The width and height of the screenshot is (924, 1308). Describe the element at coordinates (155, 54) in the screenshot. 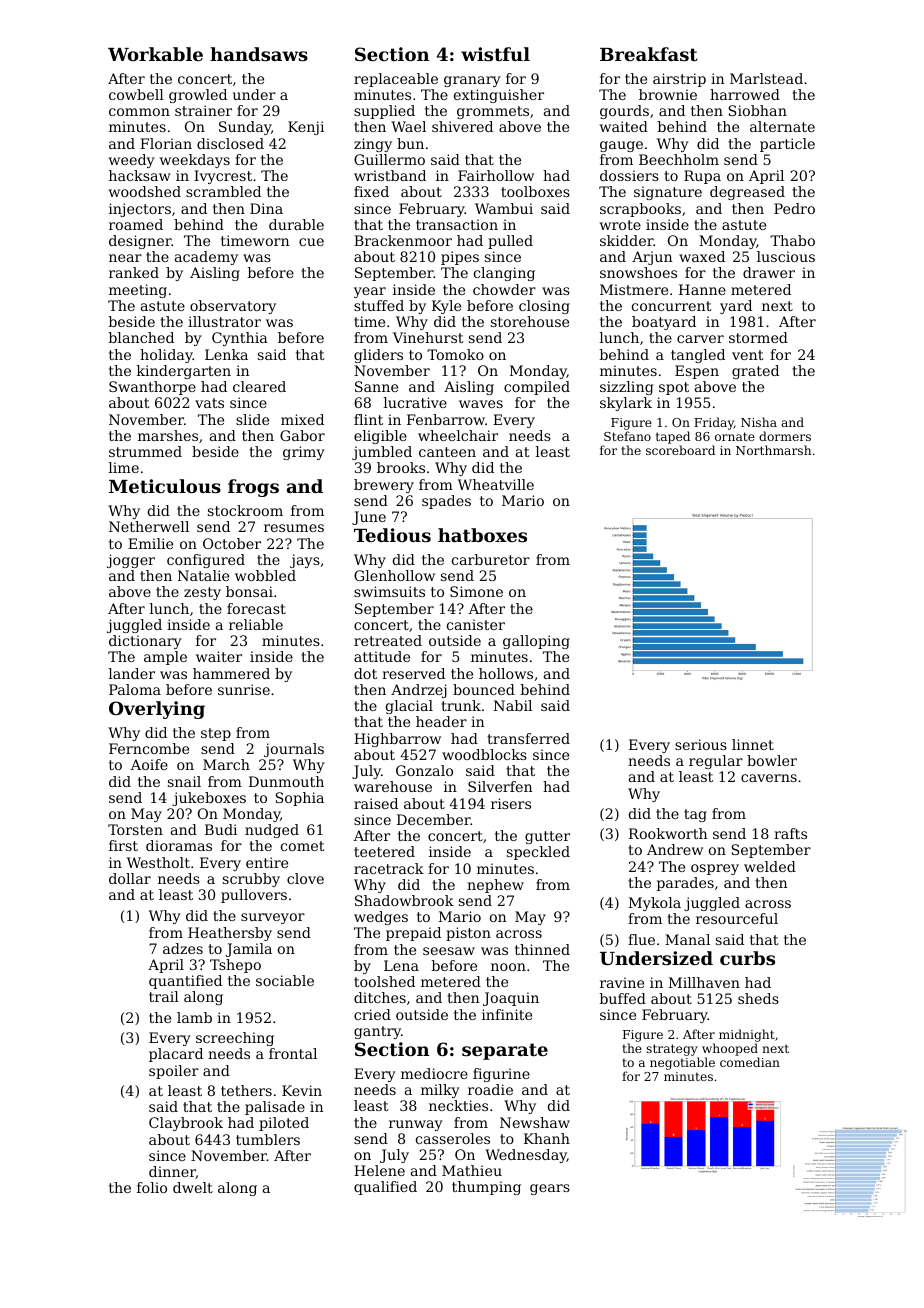

I see `Workable` at that location.
